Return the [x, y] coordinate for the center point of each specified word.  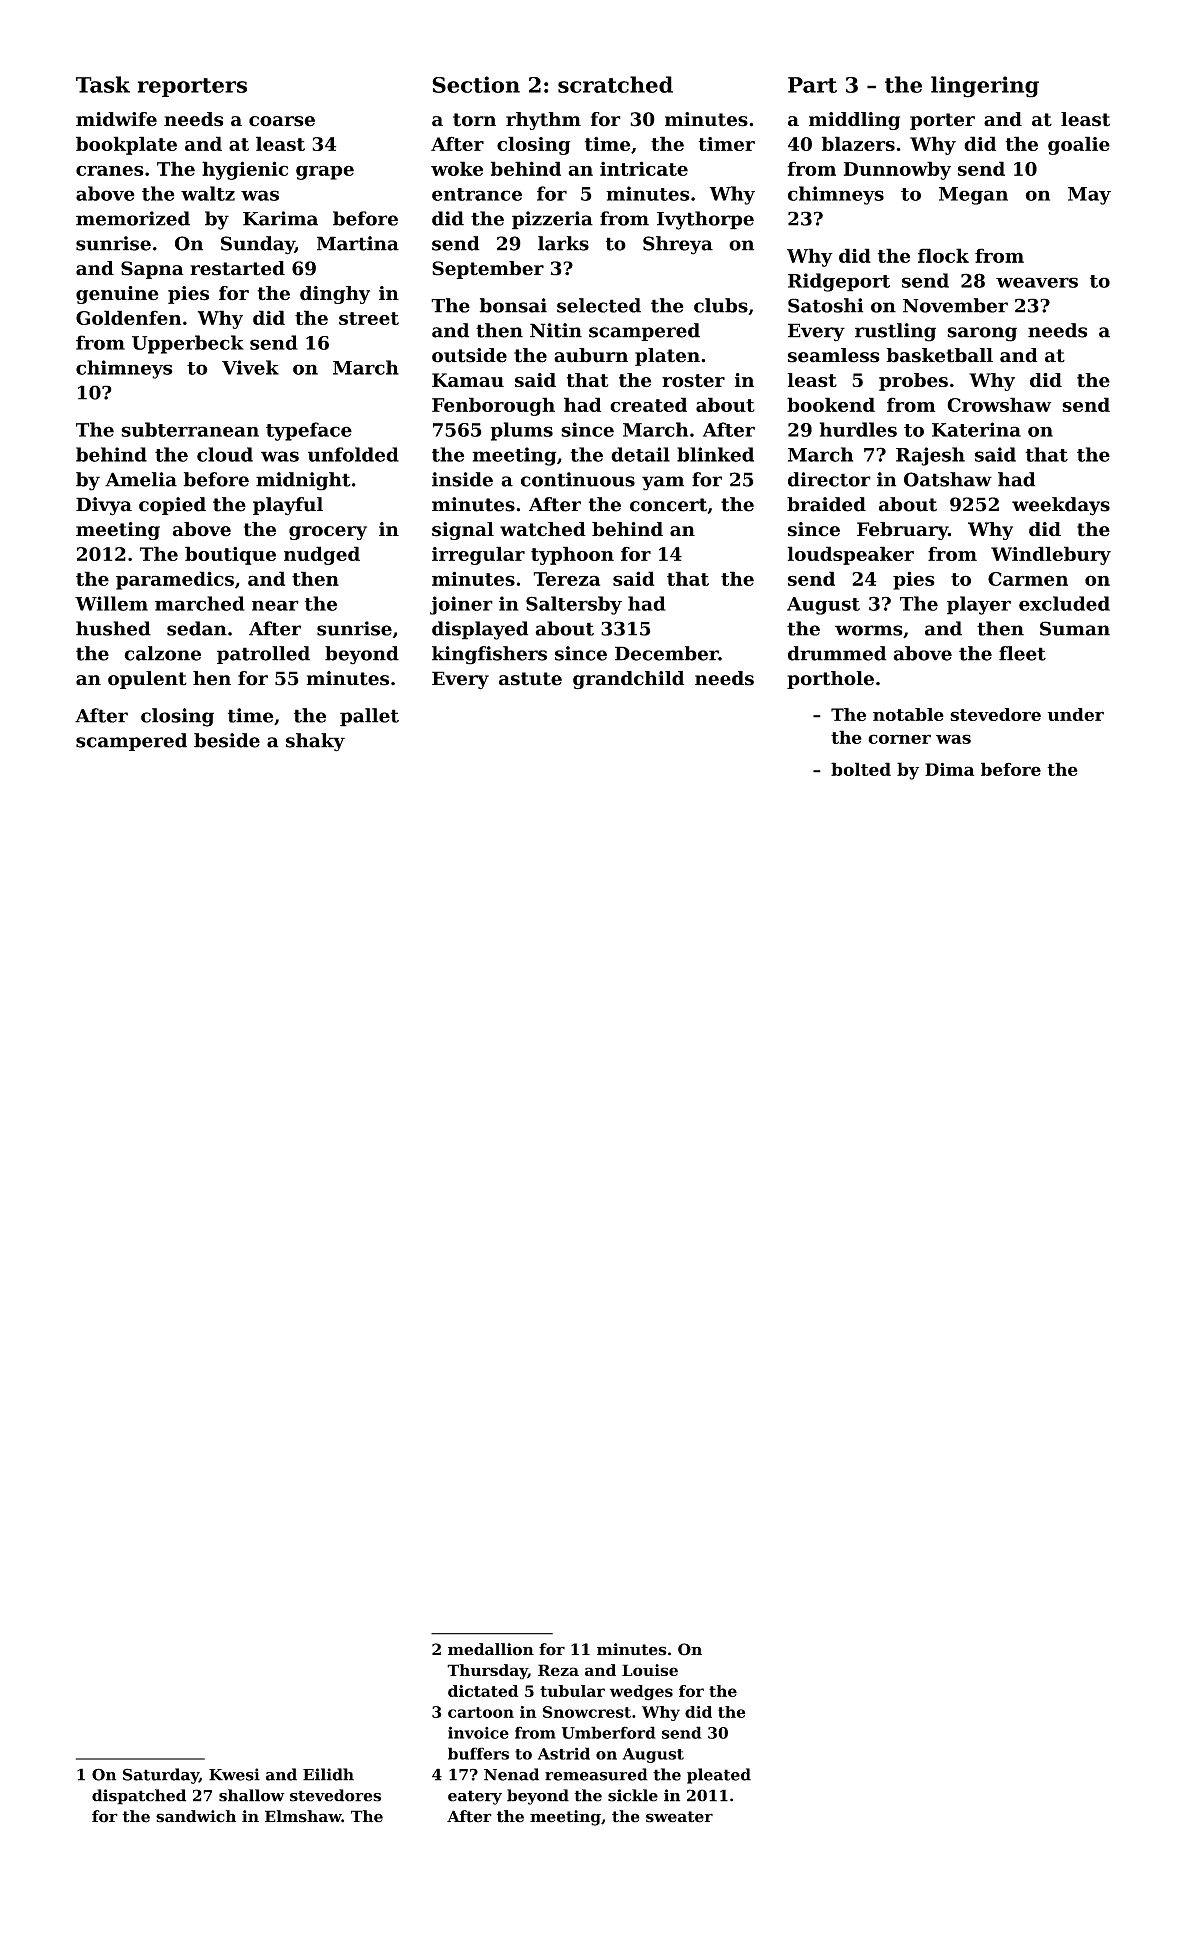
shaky [315, 742]
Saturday [161, 1776]
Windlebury [1051, 555]
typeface [309, 431]
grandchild [629, 680]
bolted [861, 769]
